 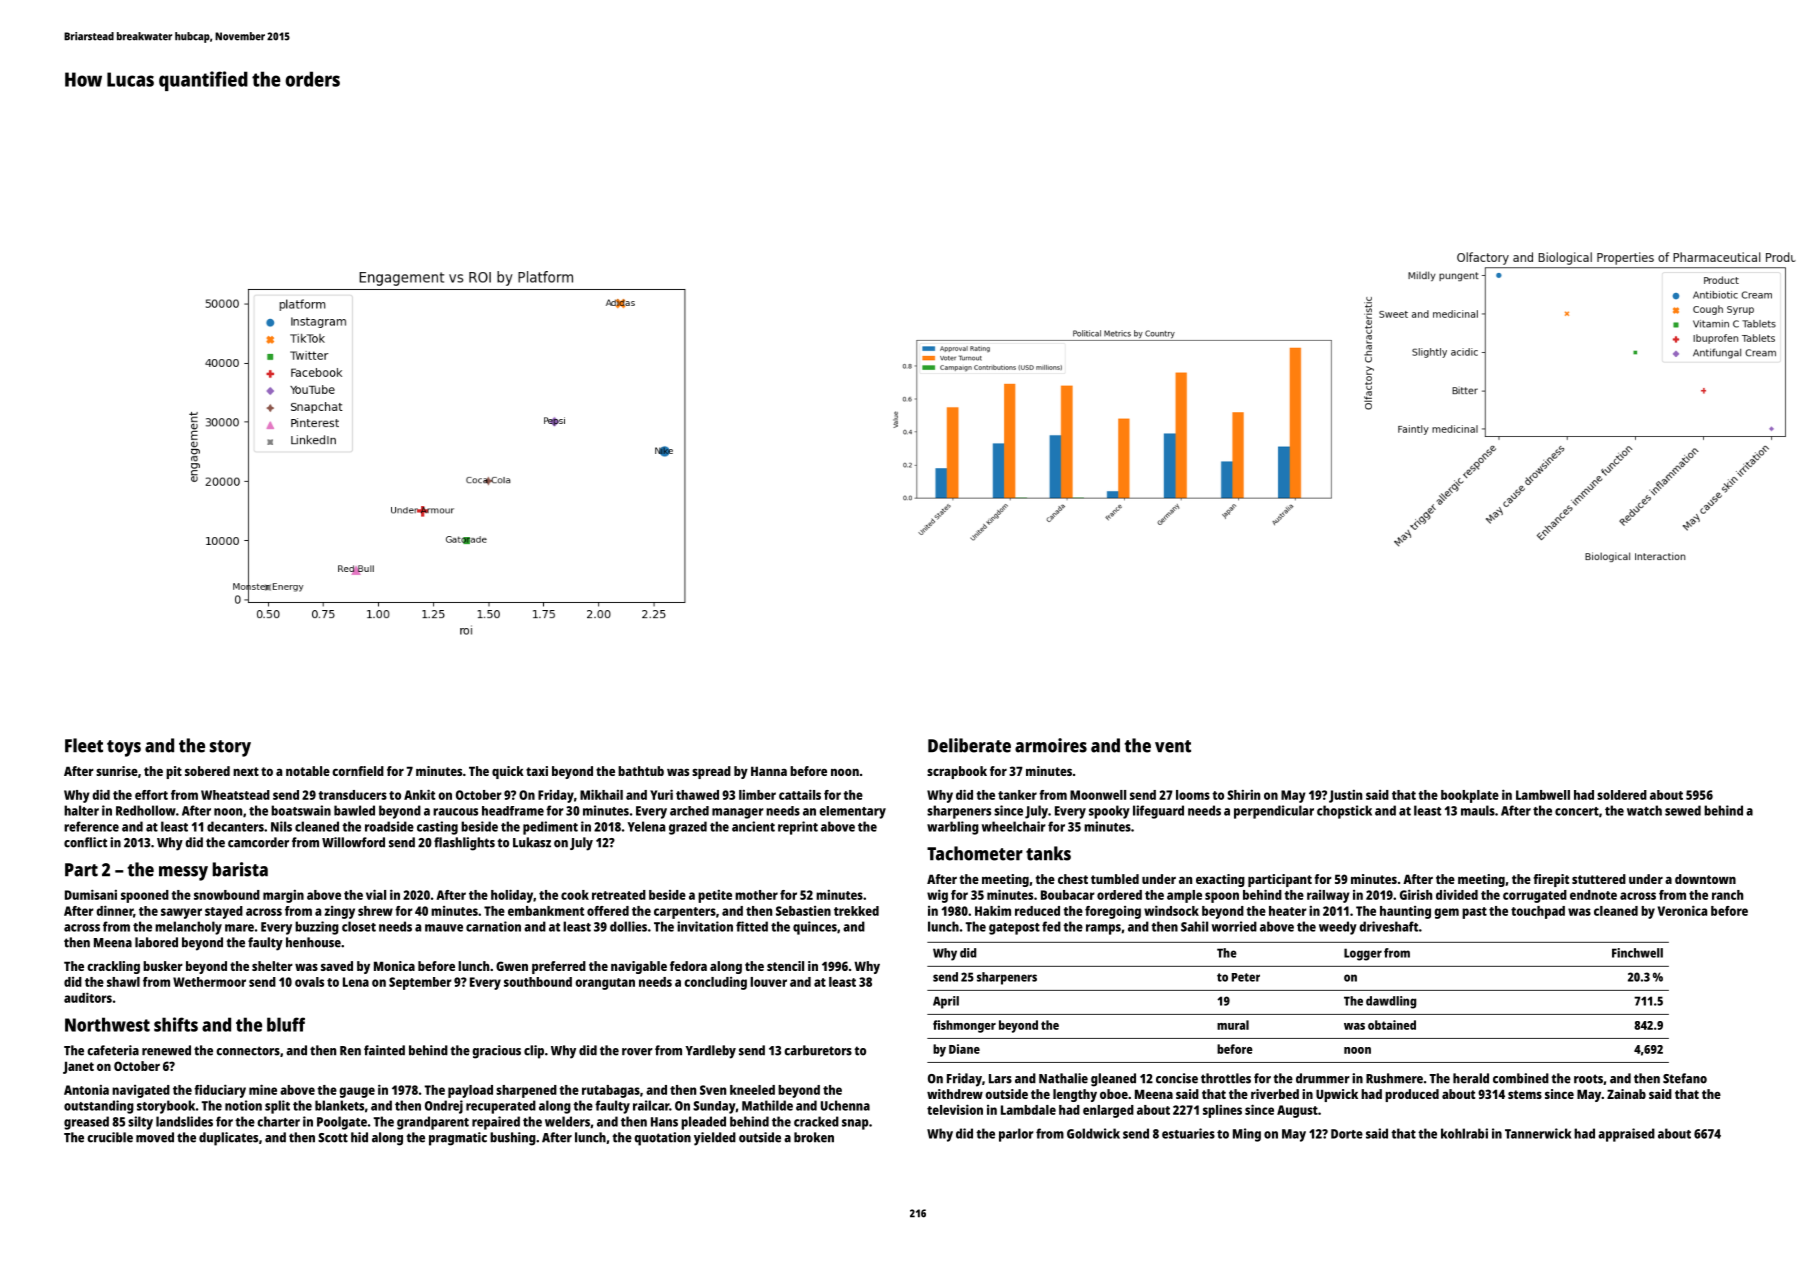 I want to click on sewed, so click(x=1683, y=810).
